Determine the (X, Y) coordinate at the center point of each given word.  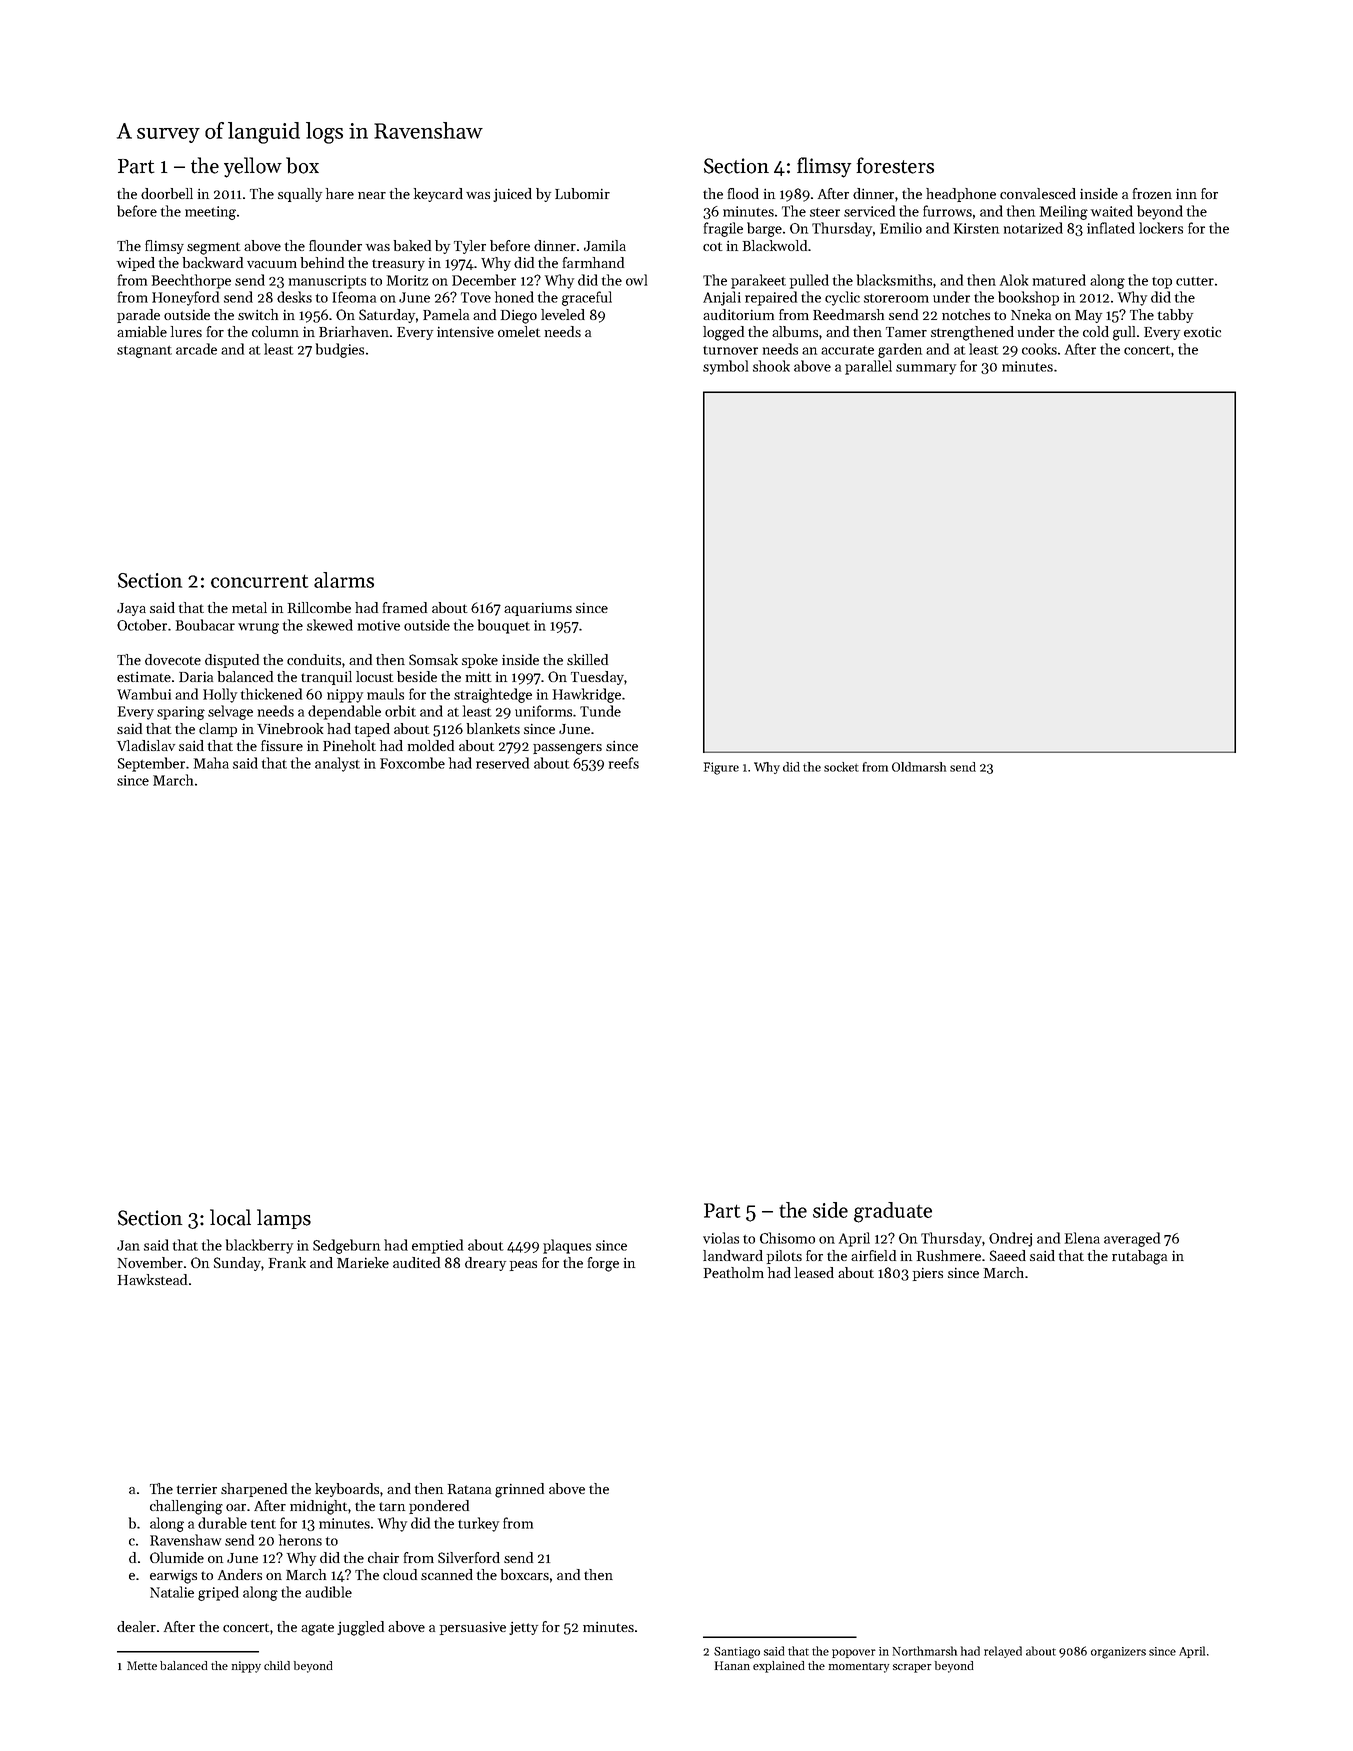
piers (928, 1274)
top (1162, 283)
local (230, 1217)
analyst (337, 764)
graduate (893, 1212)
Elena (1082, 1238)
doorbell (167, 193)
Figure (721, 768)
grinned (519, 1490)
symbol (725, 367)
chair (383, 1557)
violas (721, 1238)
